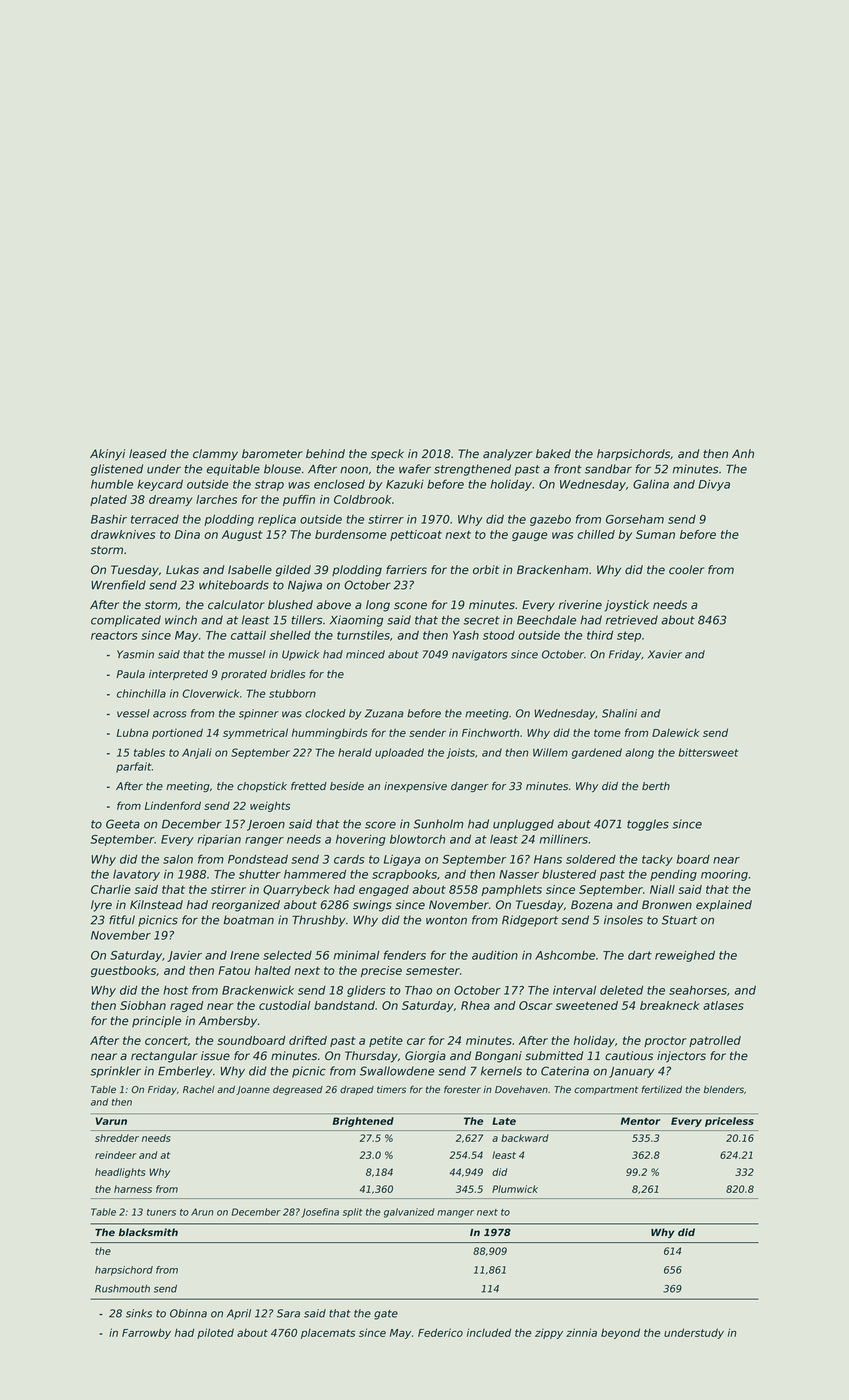 The height and width of the page is (1400, 849). I want to click on Sara, so click(288, 1313).
